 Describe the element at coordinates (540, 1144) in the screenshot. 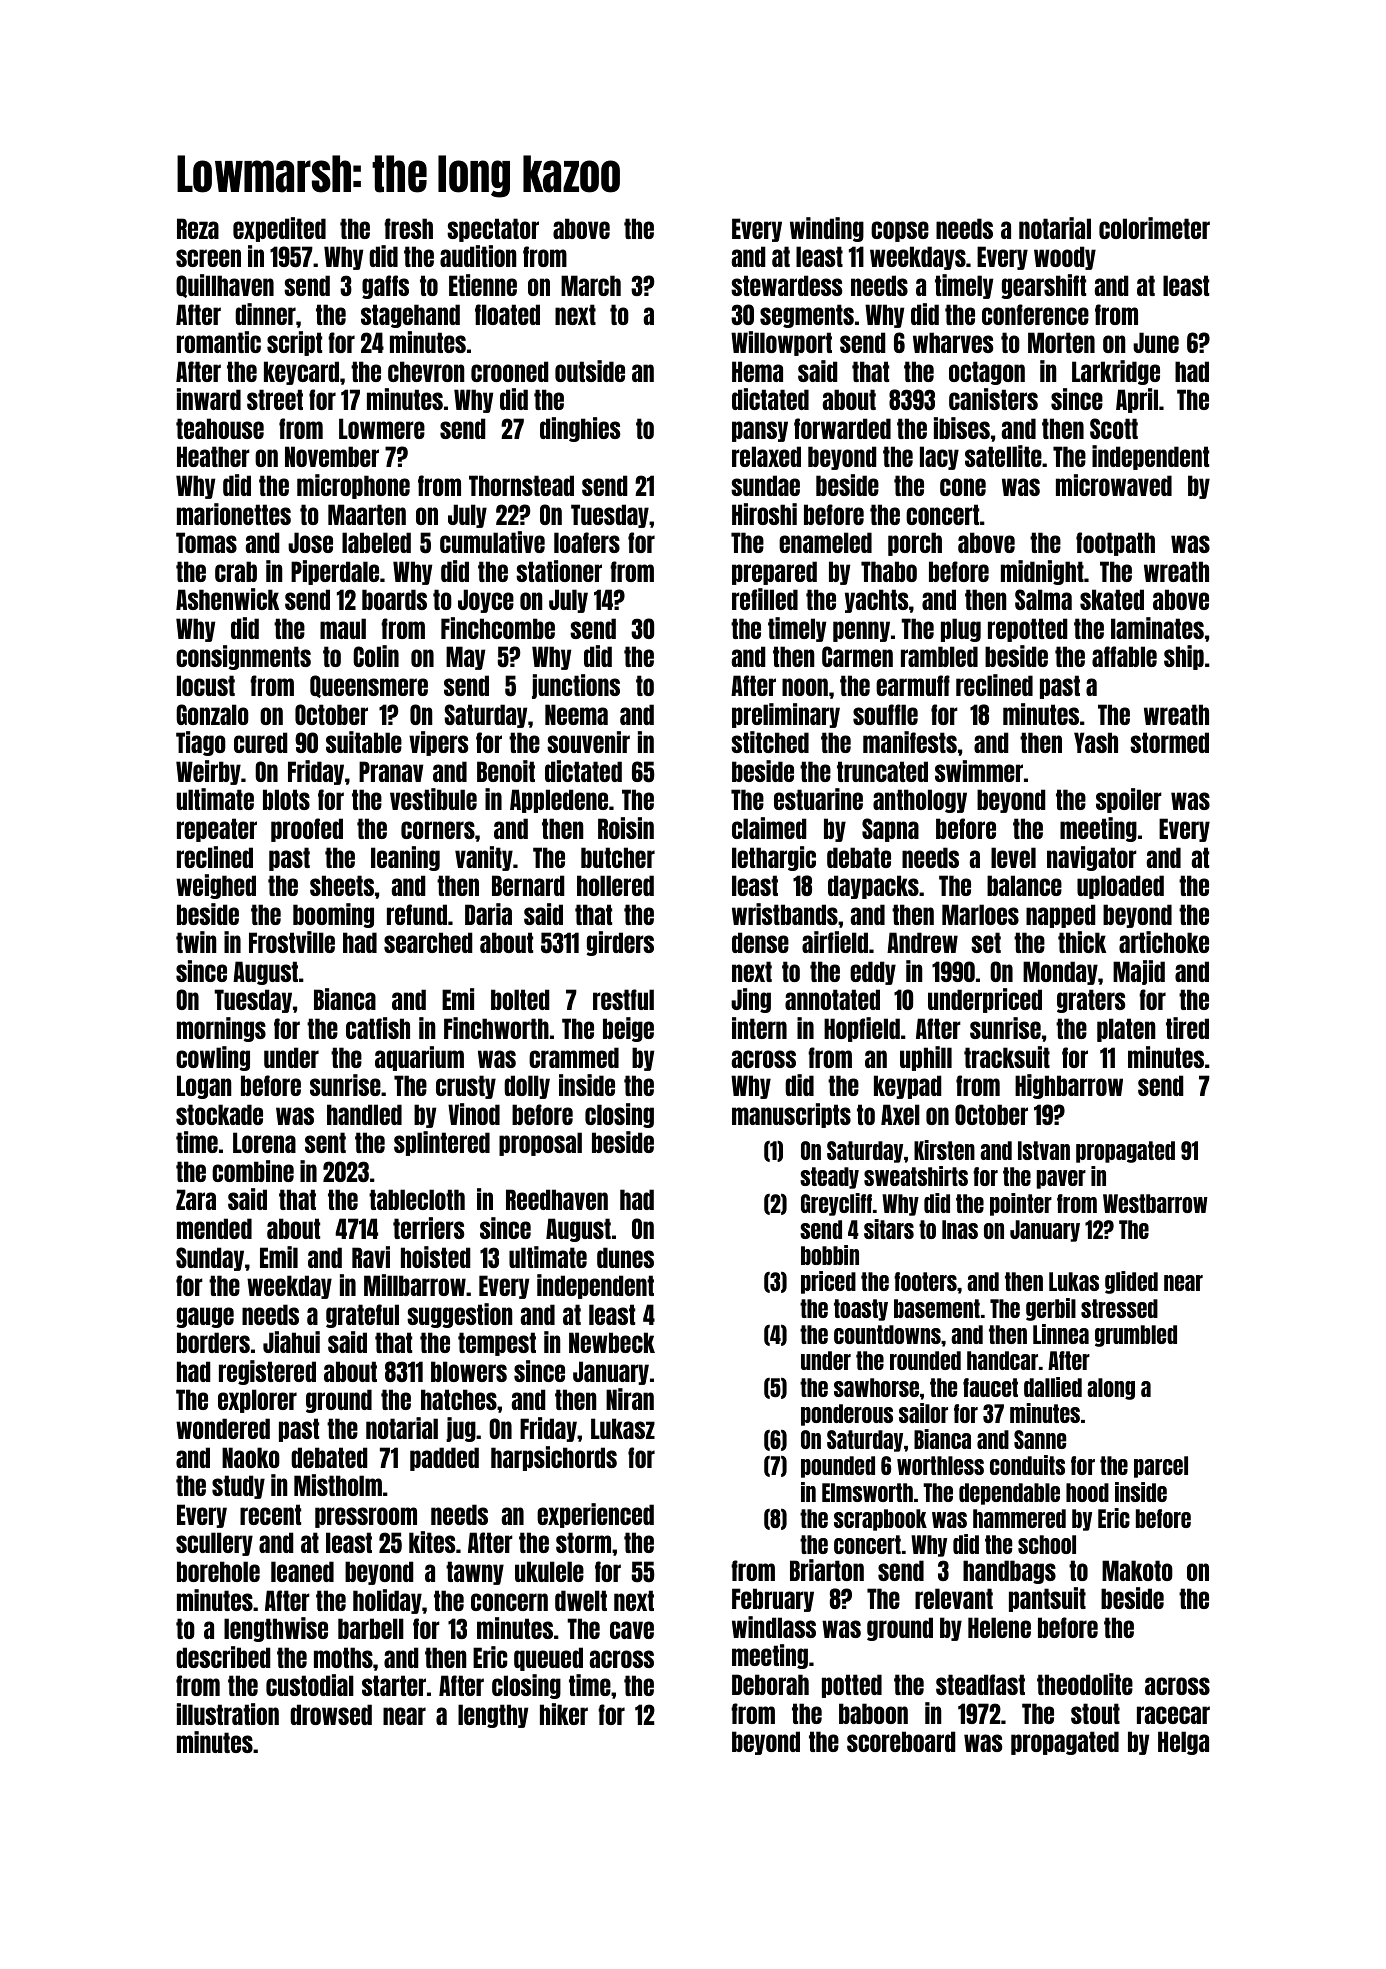

I see `proposal` at that location.
